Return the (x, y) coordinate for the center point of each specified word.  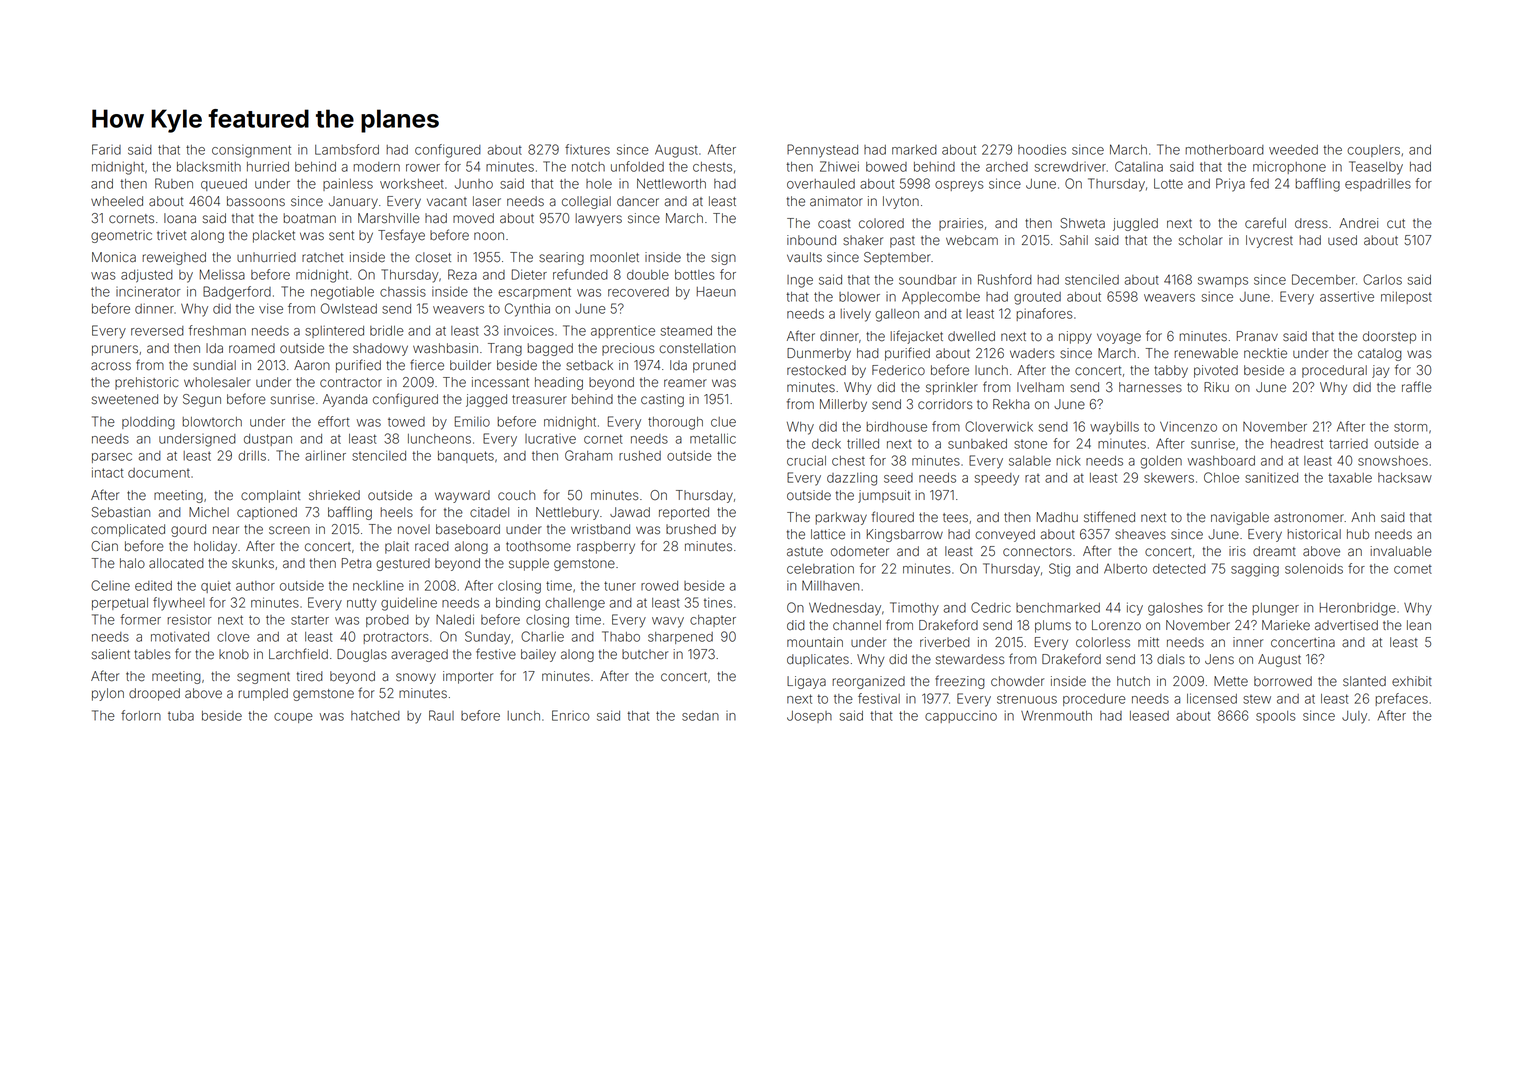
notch (588, 167)
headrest (1297, 444)
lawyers (599, 219)
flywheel (179, 604)
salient (111, 654)
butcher (645, 654)
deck (826, 444)
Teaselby (1376, 168)
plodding (148, 423)
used (1342, 240)
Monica (114, 257)
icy (1135, 609)
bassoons (256, 201)
